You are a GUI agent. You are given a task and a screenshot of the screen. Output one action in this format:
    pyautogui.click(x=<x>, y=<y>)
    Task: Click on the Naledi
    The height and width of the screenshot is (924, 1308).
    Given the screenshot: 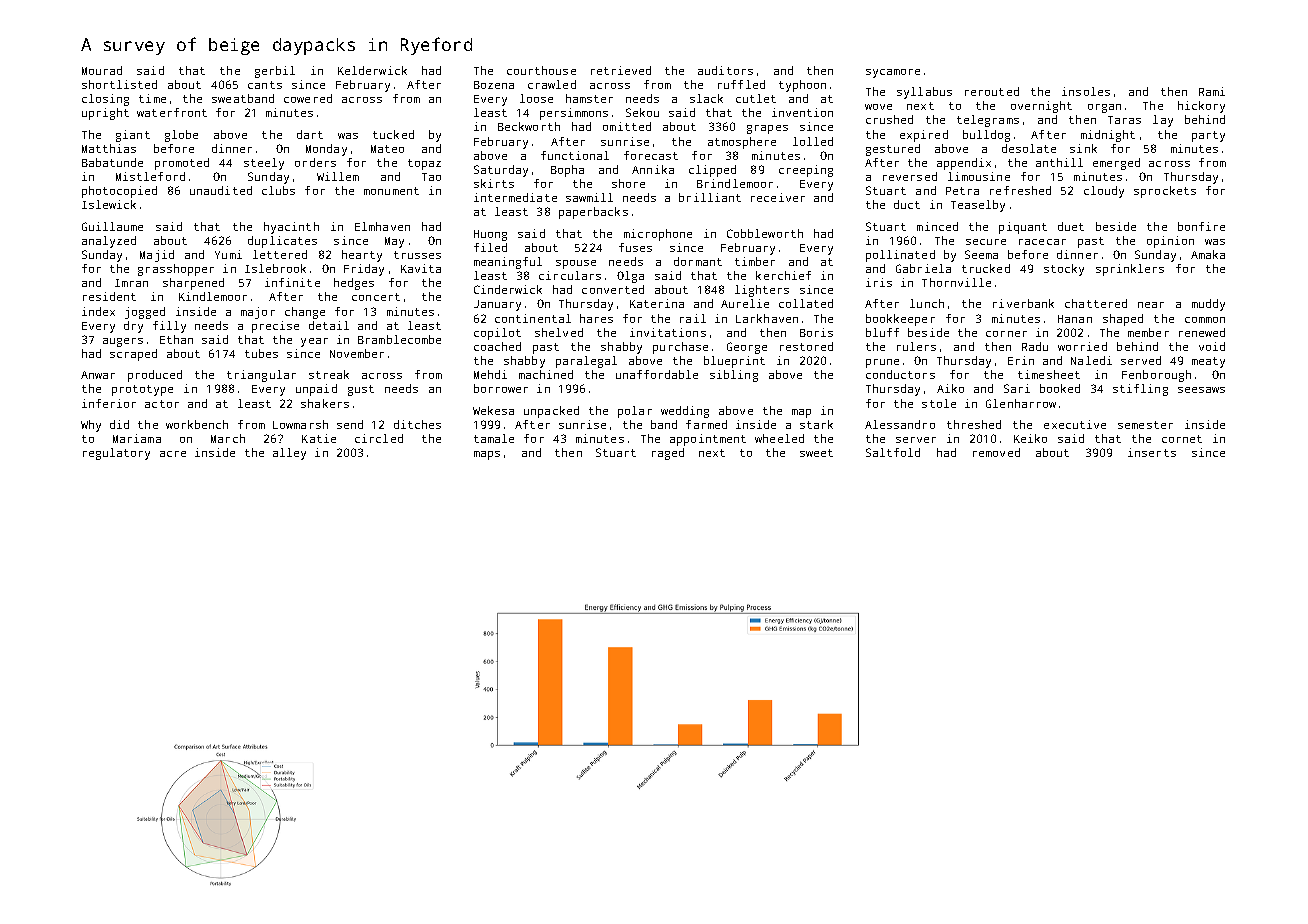 What is the action you would take?
    pyautogui.click(x=1091, y=360)
